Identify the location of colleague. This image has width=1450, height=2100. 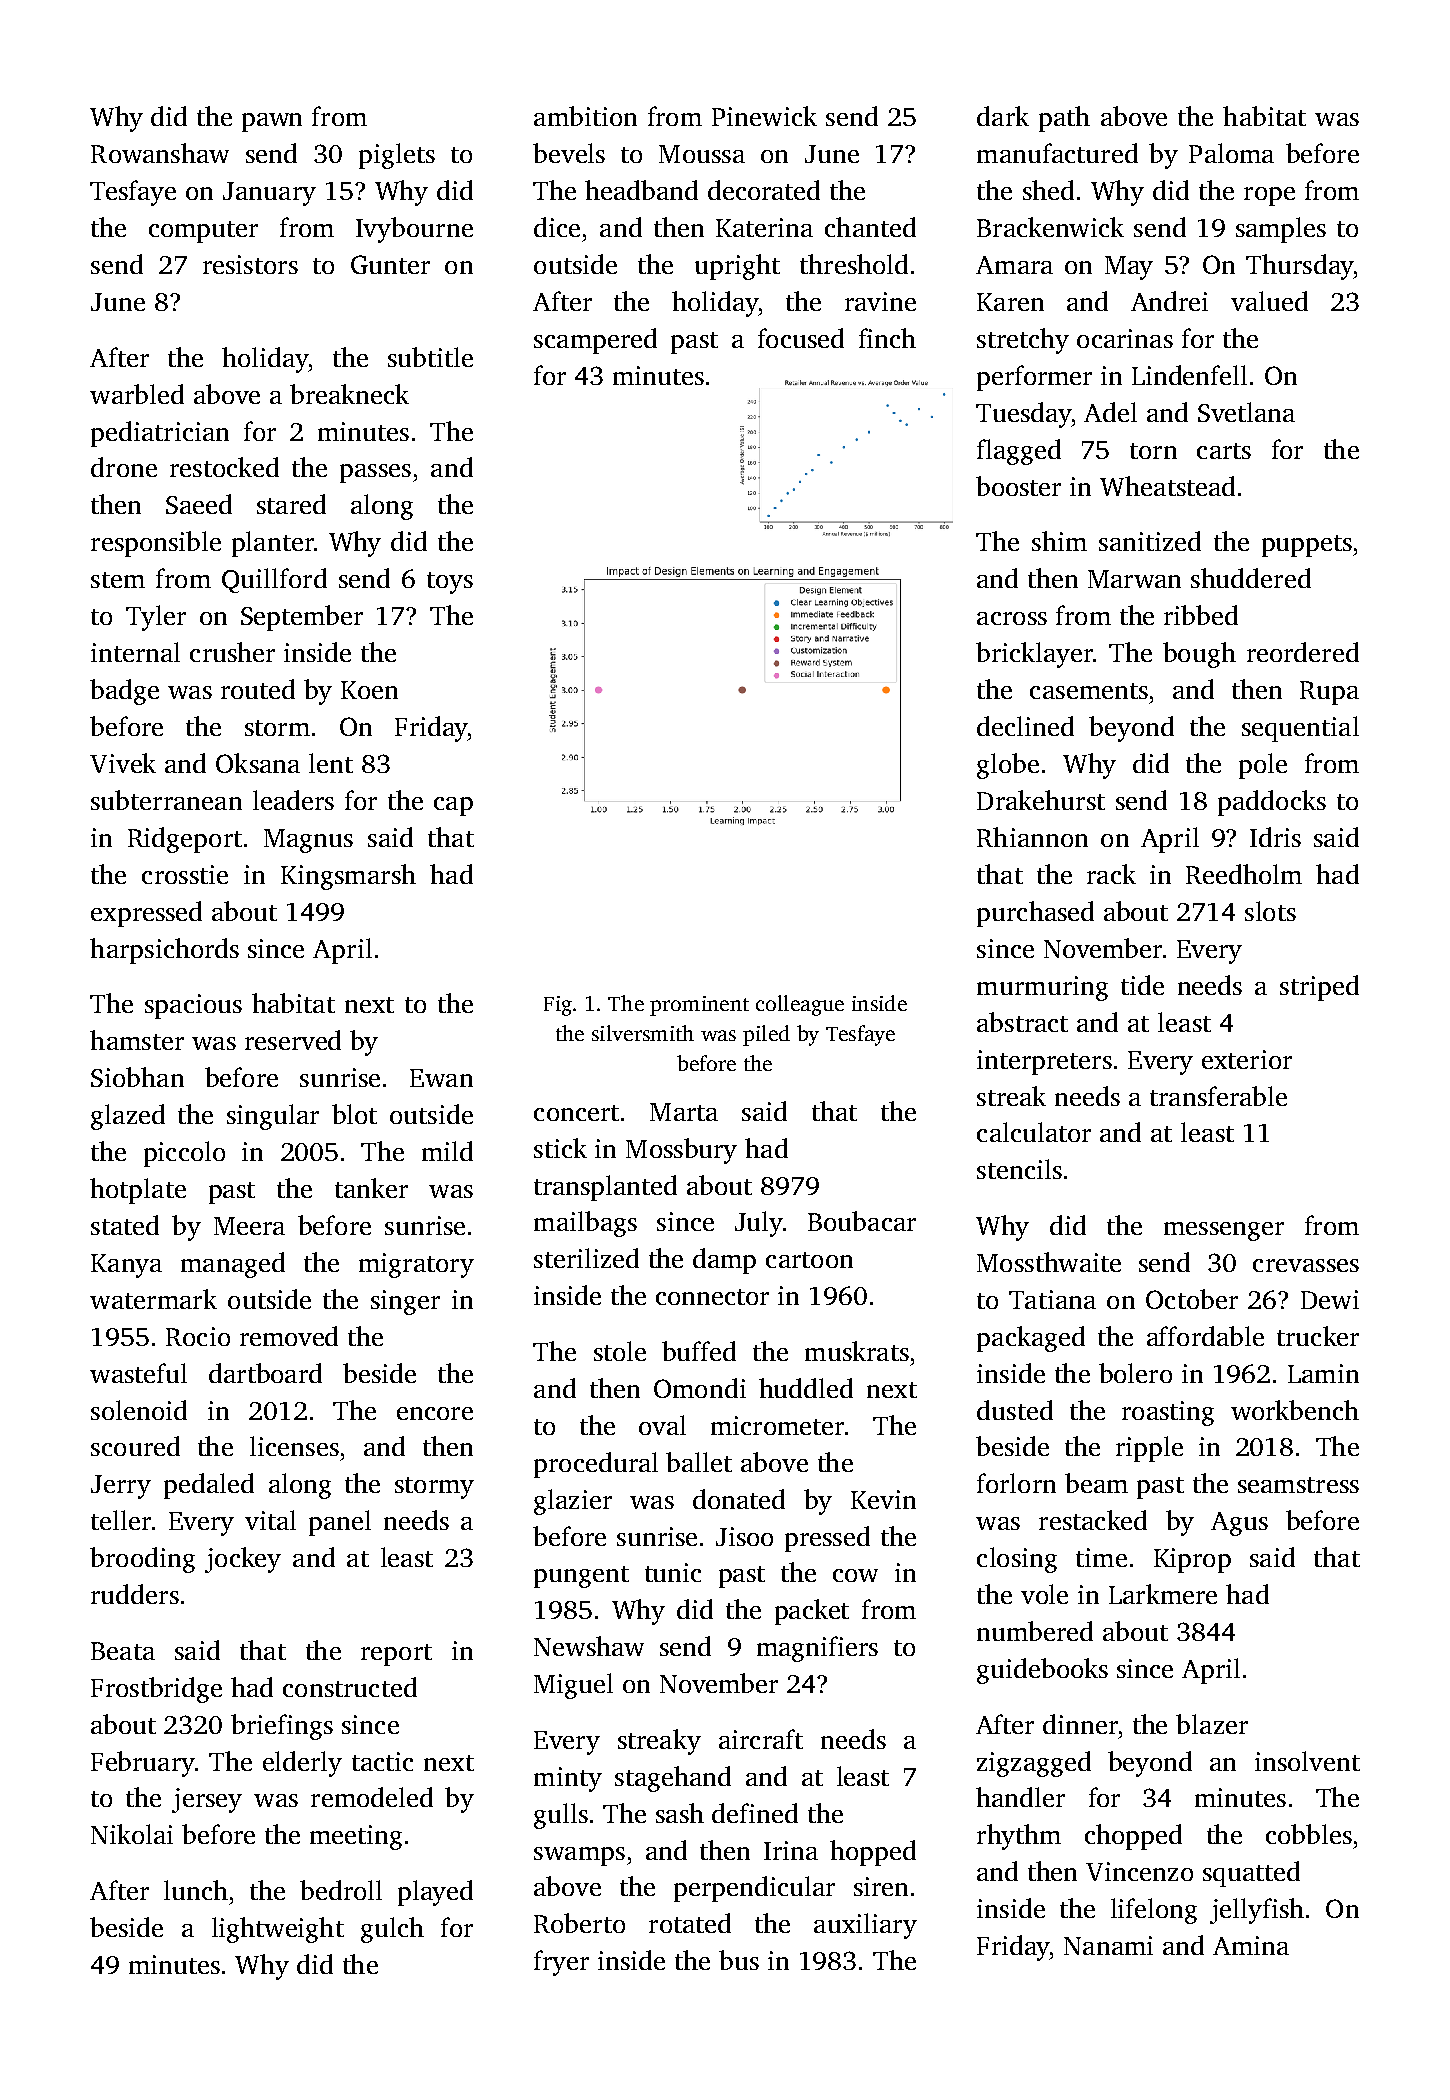
(800, 1005).
